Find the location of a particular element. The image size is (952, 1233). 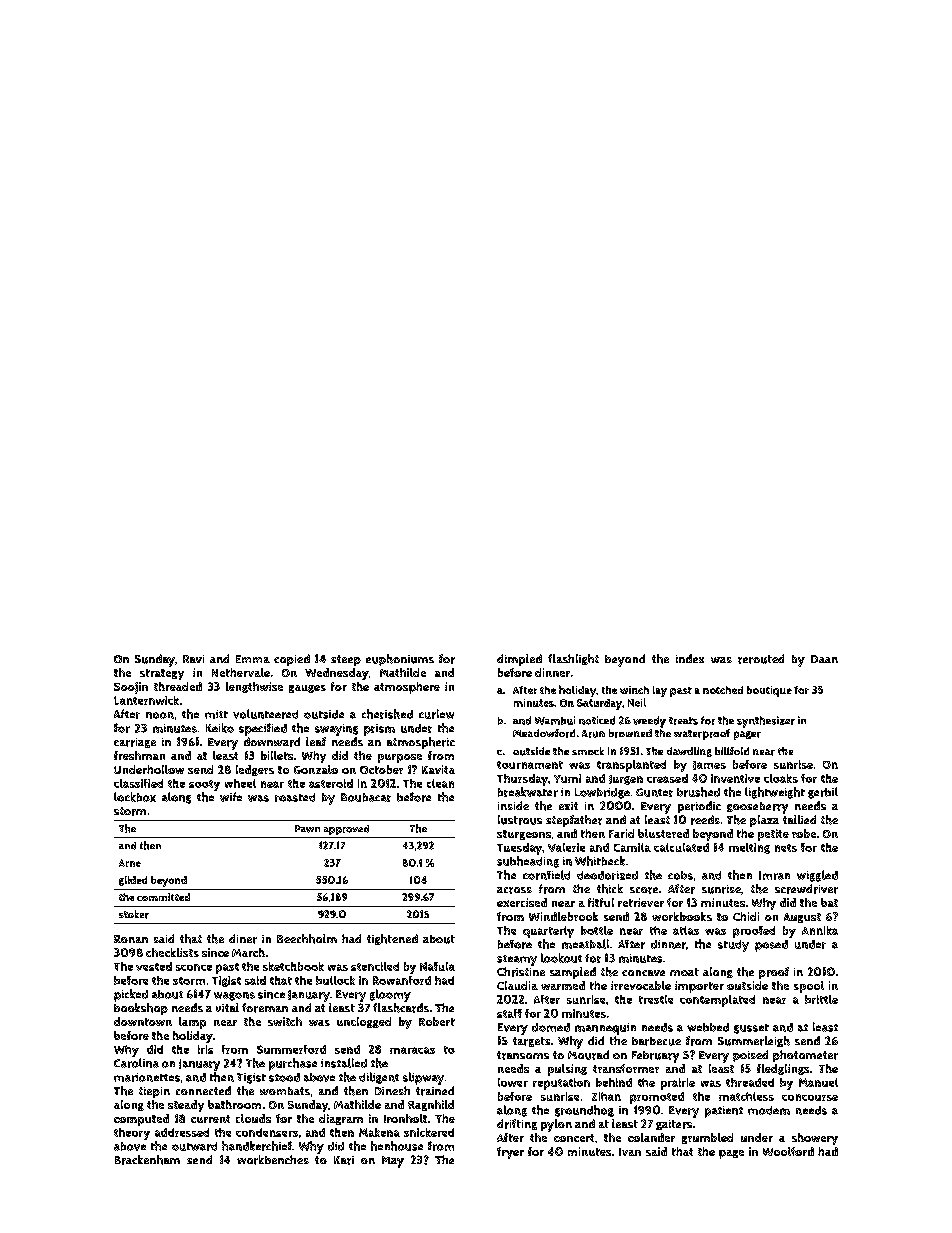

Kari is located at coordinates (344, 1160).
